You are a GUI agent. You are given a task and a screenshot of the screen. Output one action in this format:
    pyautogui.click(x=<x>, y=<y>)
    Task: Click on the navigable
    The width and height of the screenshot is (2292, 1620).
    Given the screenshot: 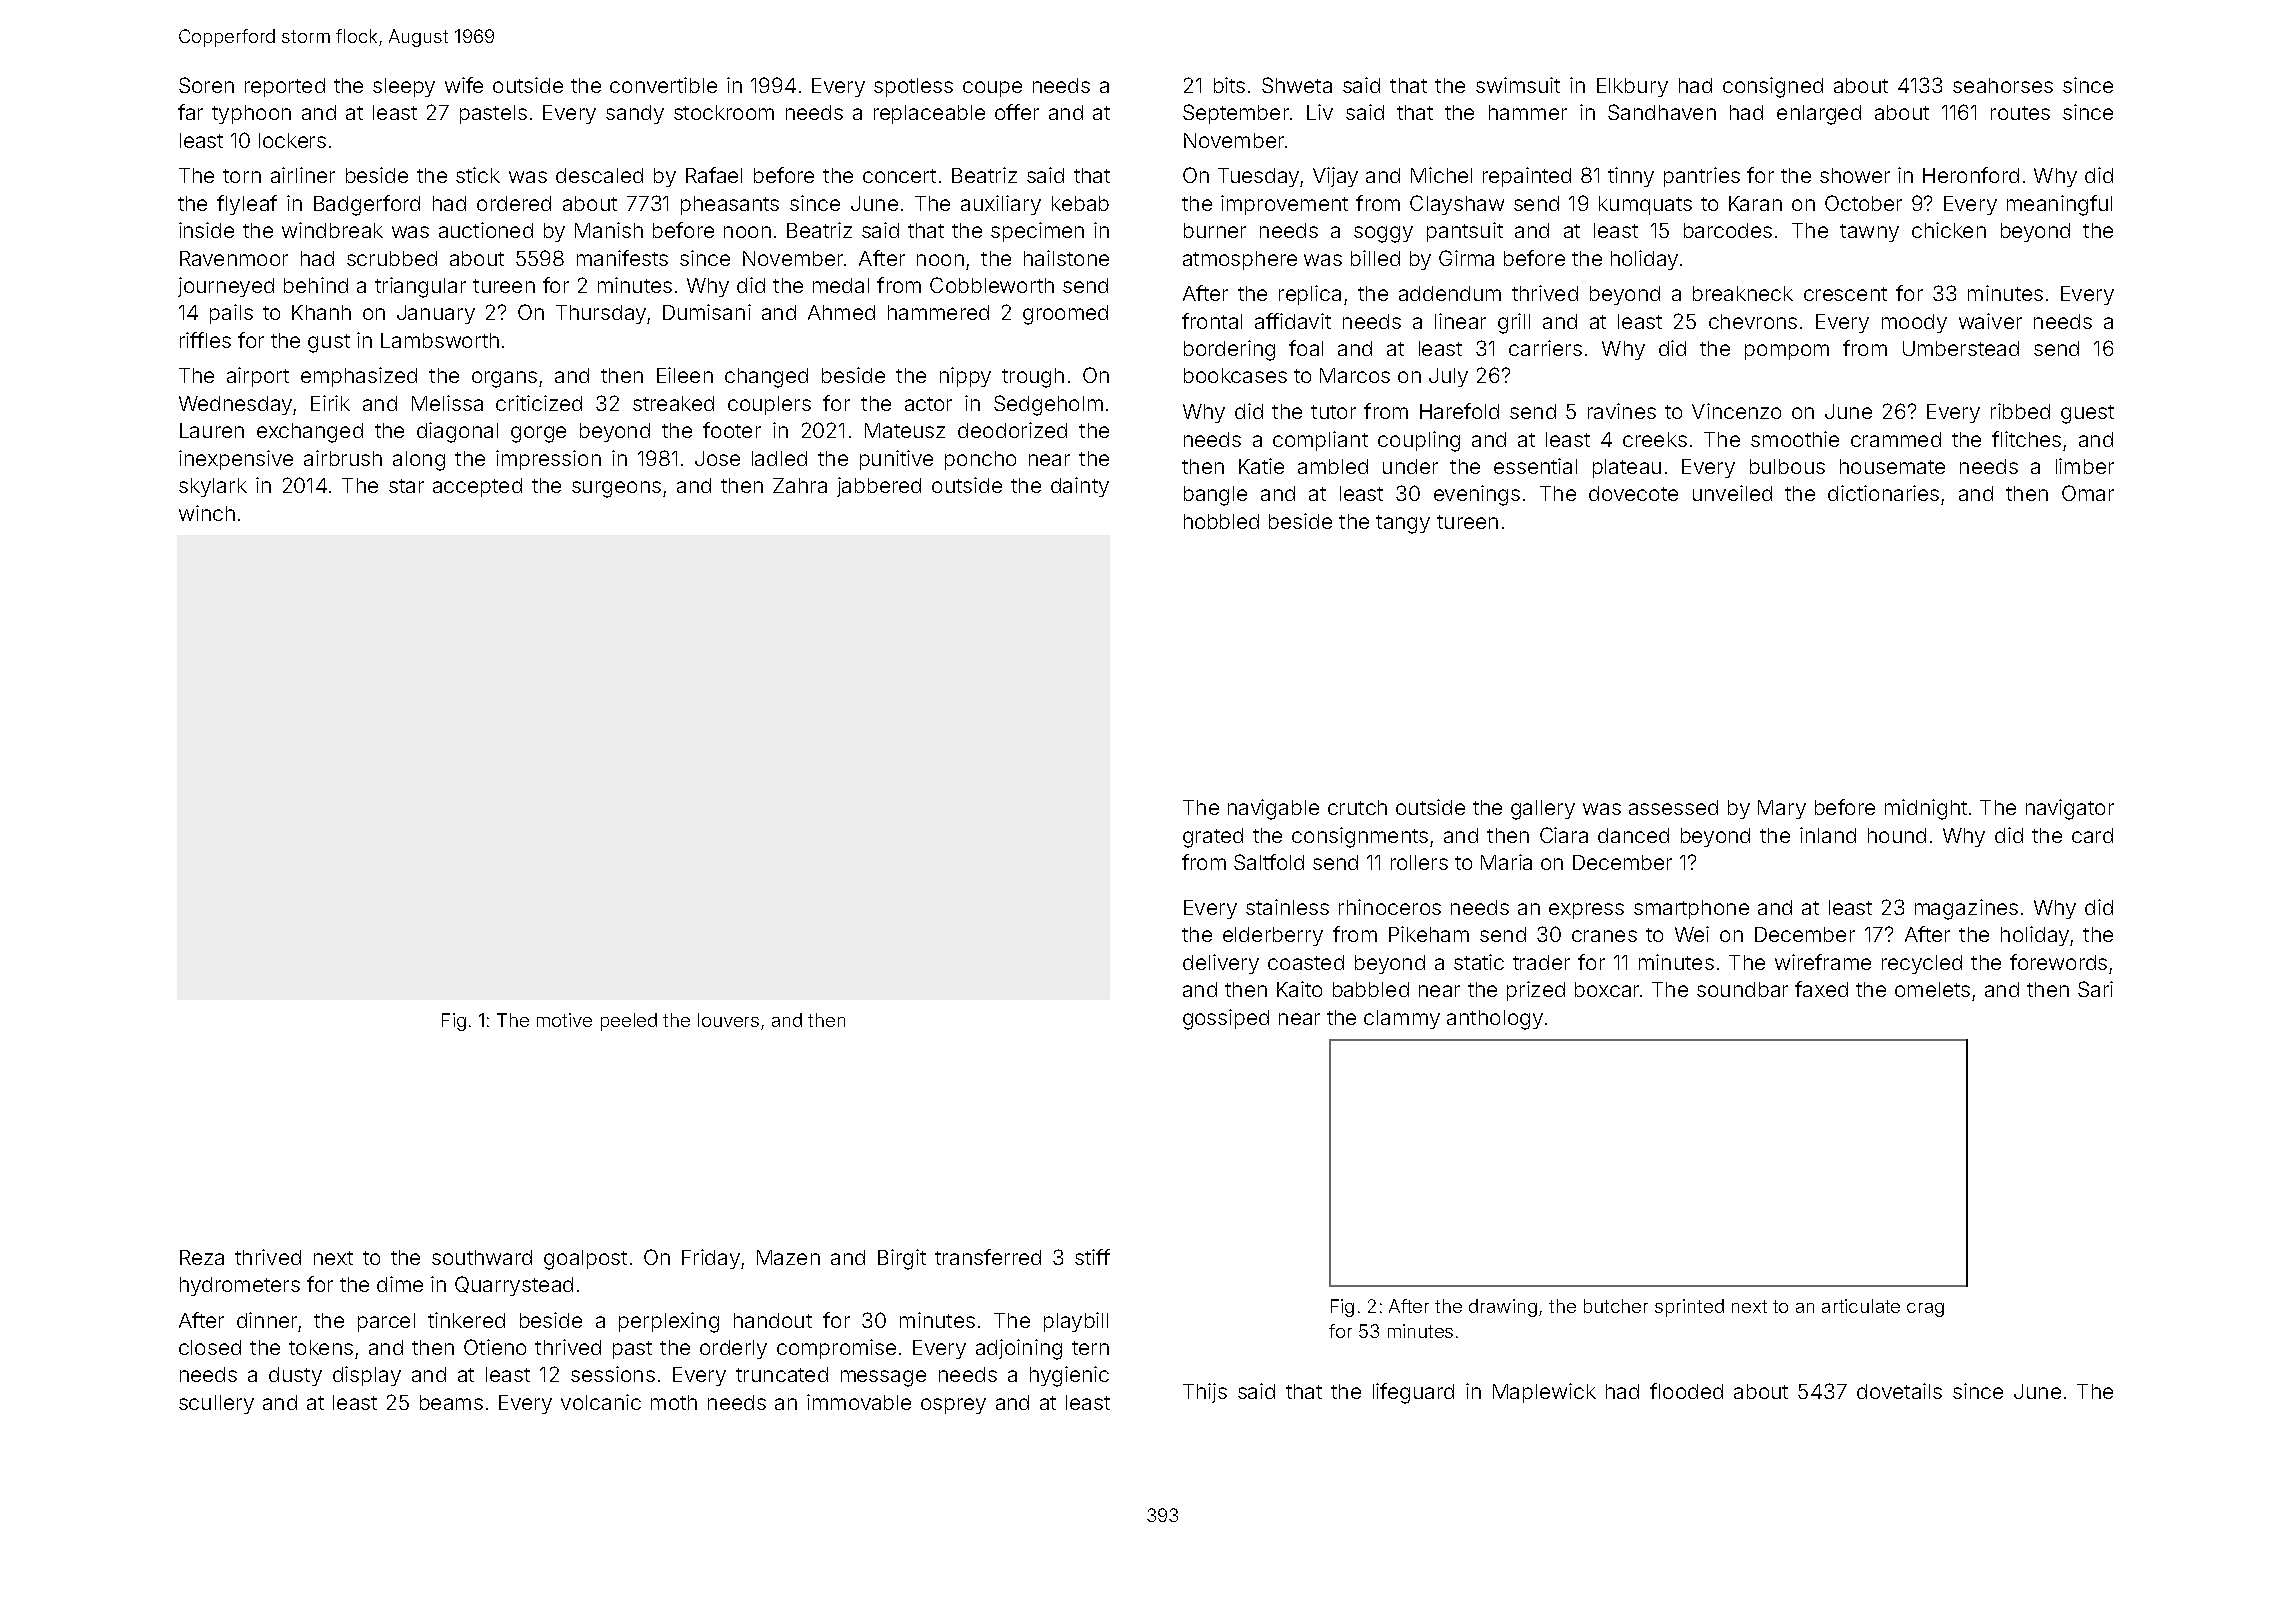 What is the action you would take?
    pyautogui.click(x=1273, y=809)
